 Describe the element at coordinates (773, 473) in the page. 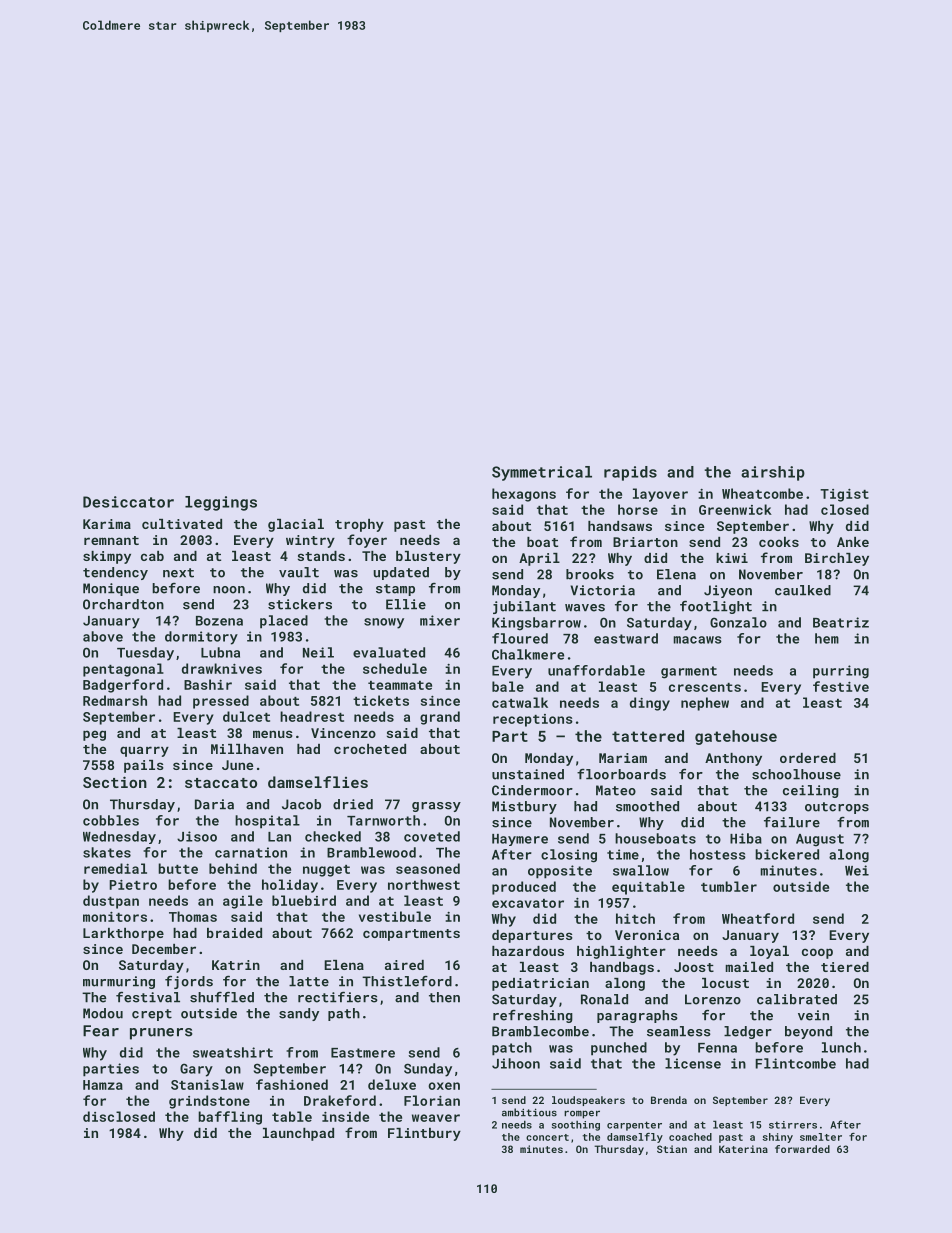

I see `airship` at that location.
